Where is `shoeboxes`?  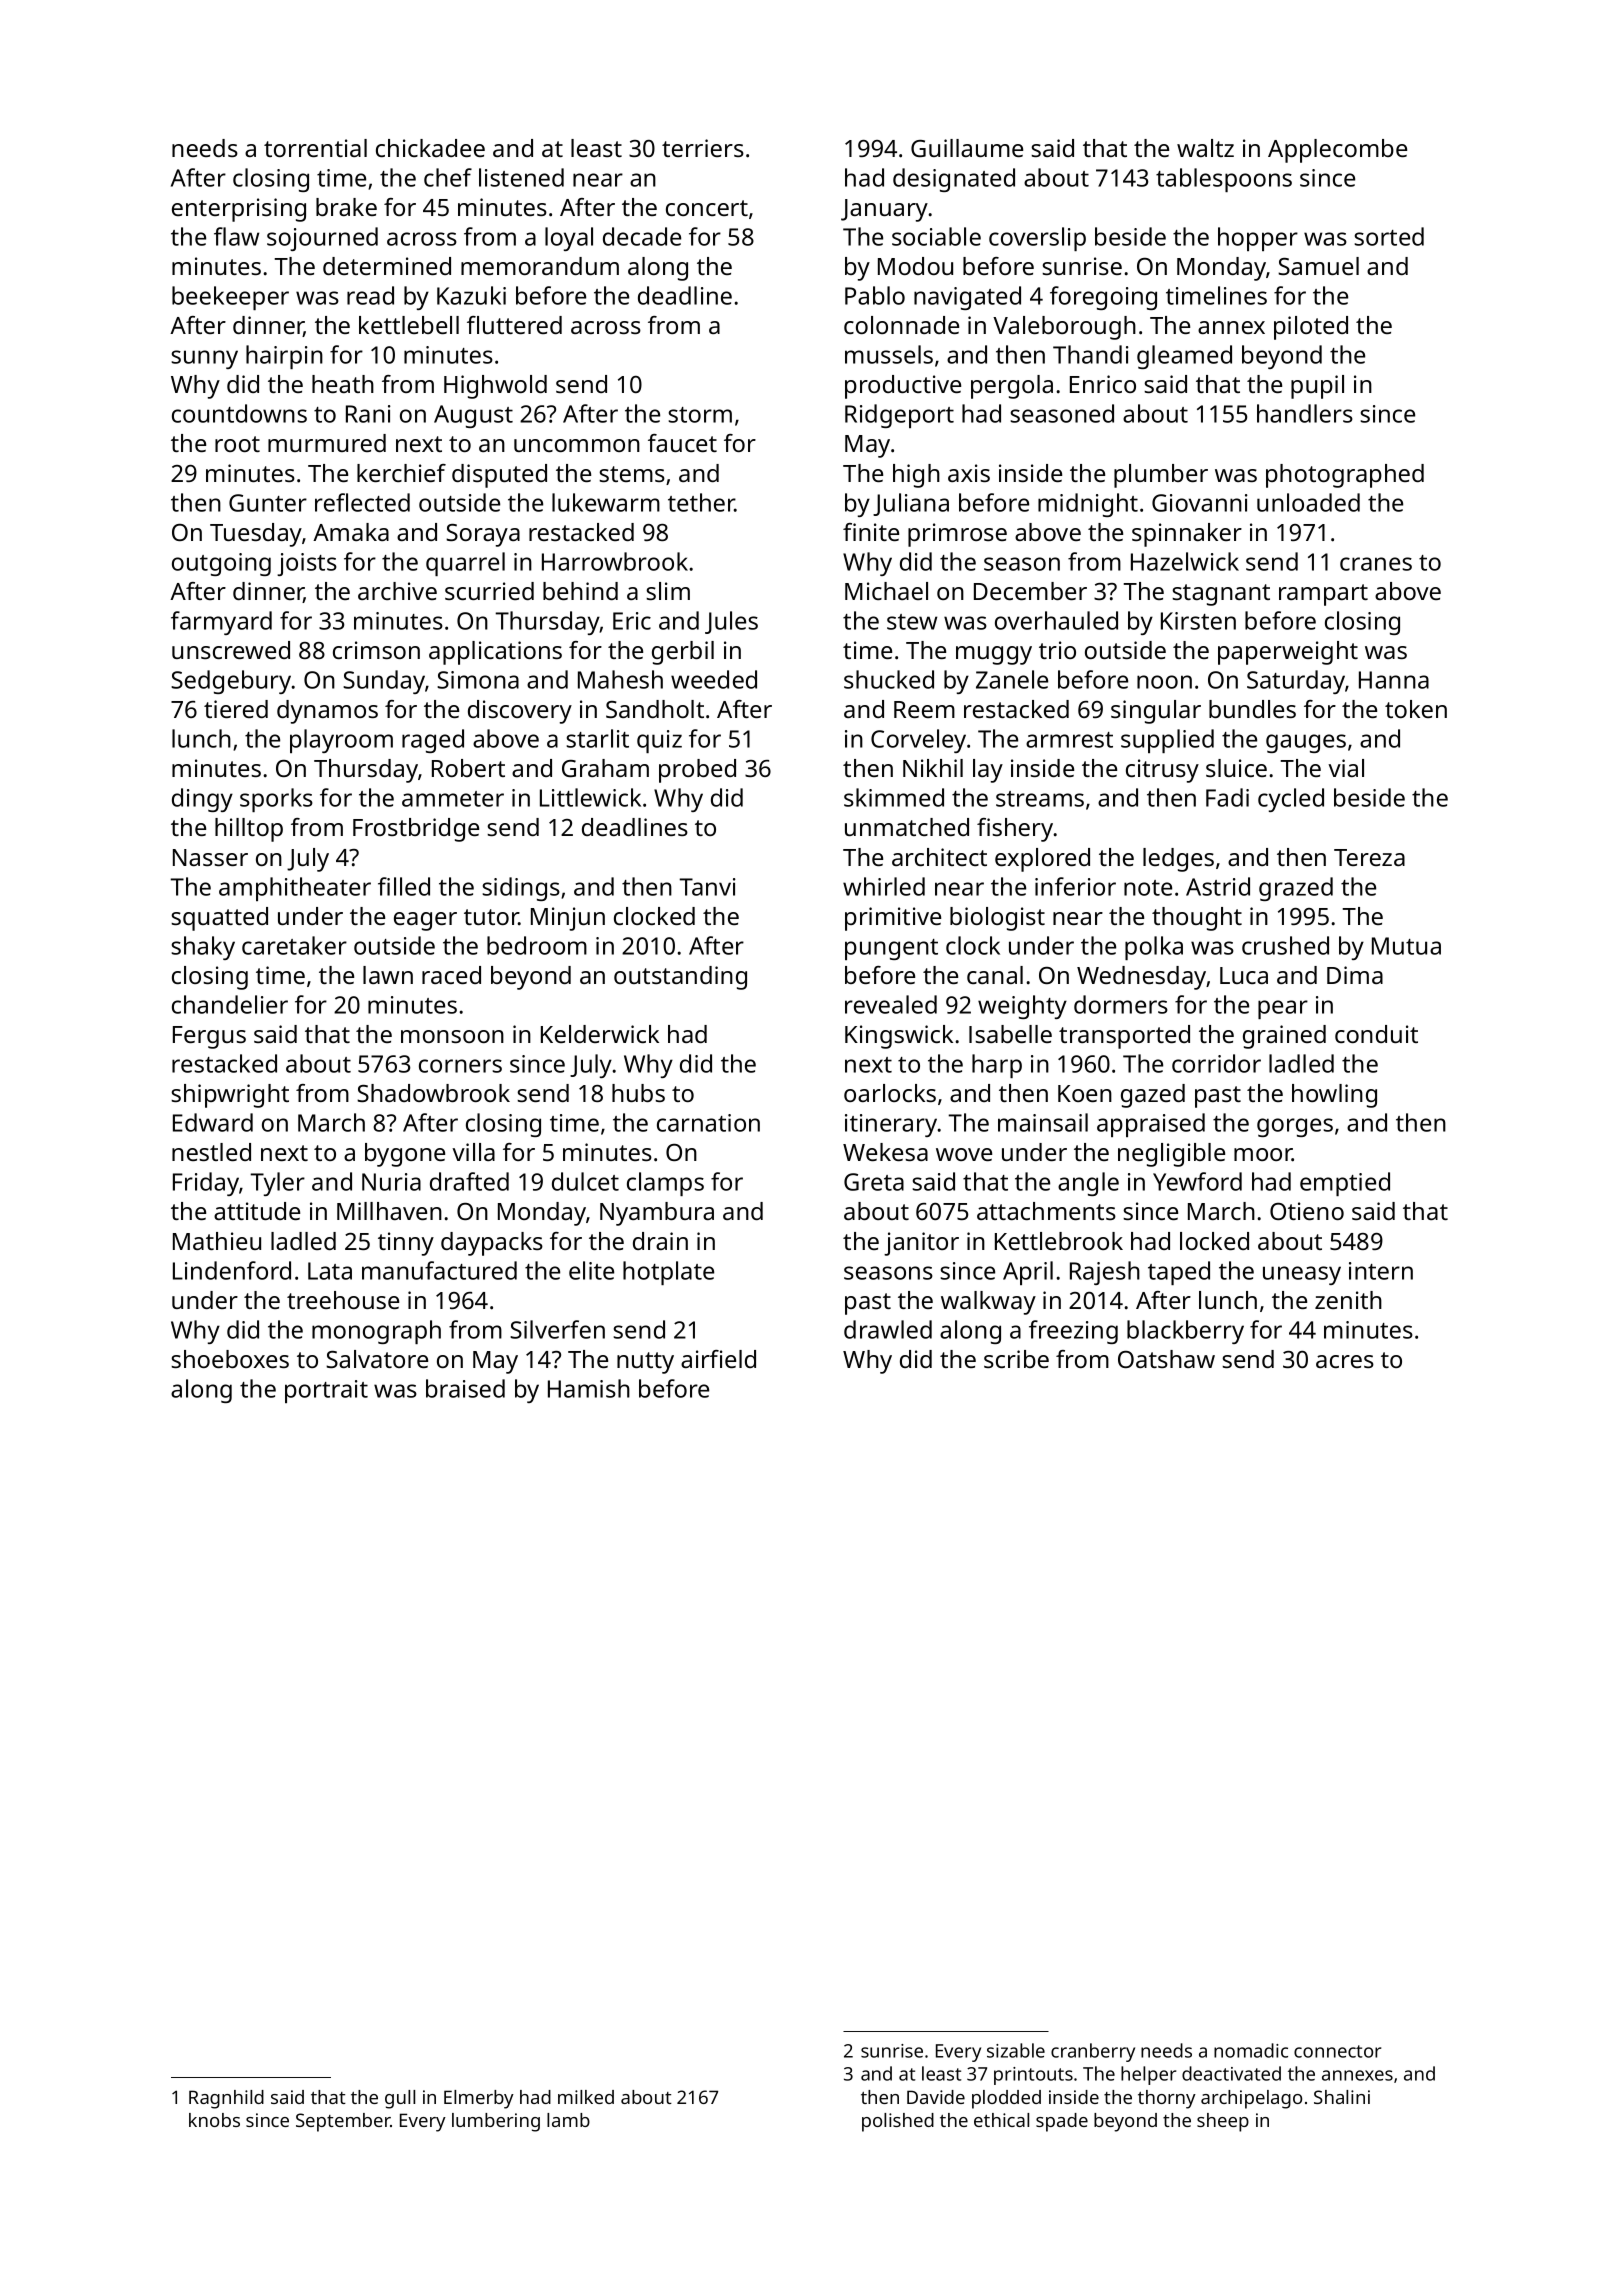 shoeboxes is located at coordinates (230, 1359).
